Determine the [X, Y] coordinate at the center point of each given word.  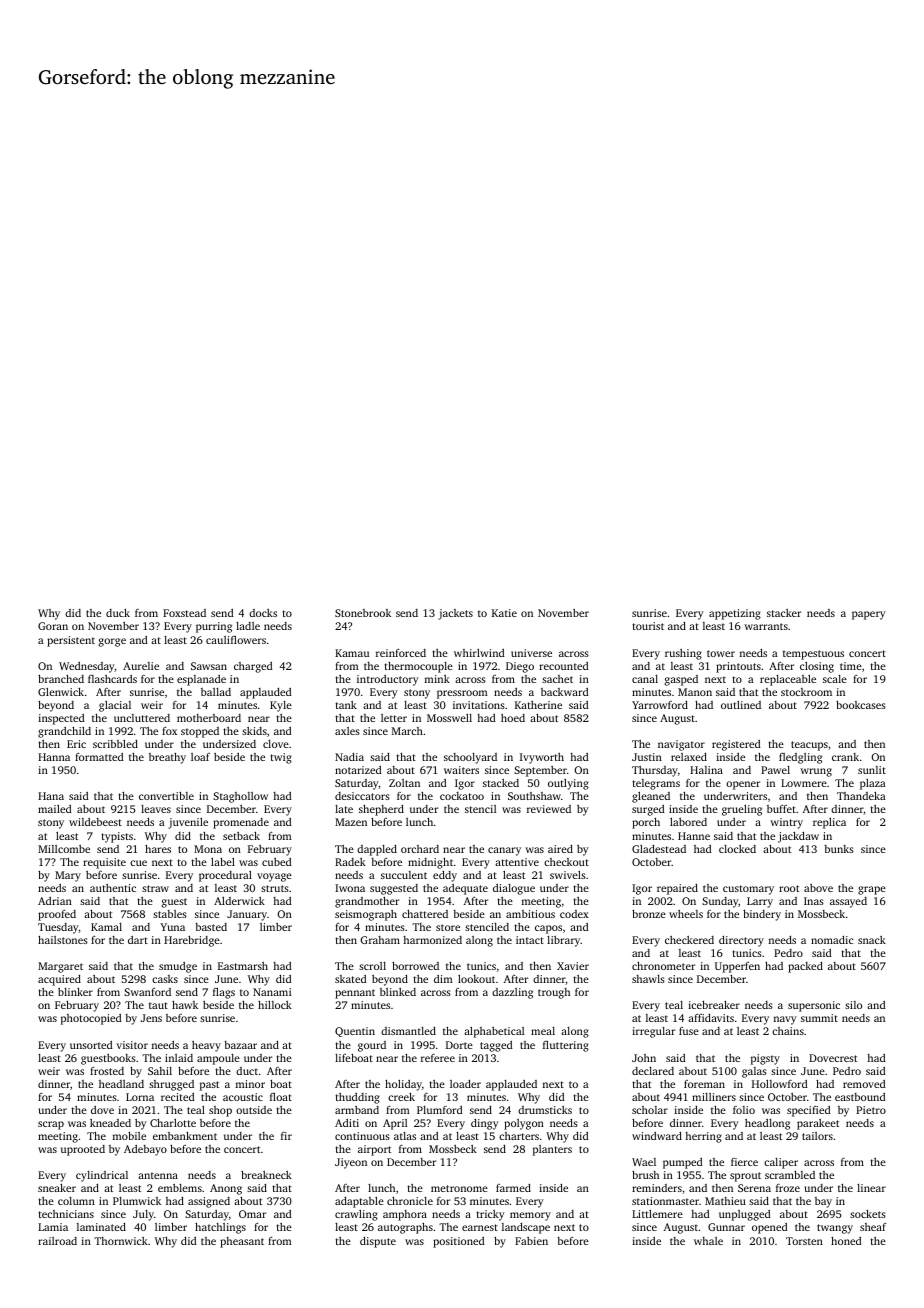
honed [846, 1241]
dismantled [408, 1031]
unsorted [91, 1045]
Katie [504, 613]
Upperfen [737, 967]
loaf [200, 757]
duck [118, 613]
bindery [762, 915]
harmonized [432, 940]
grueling [742, 810]
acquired [59, 980]
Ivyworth [542, 758]
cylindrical [102, 1176]
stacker [784, 613]
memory [530, 1216]
